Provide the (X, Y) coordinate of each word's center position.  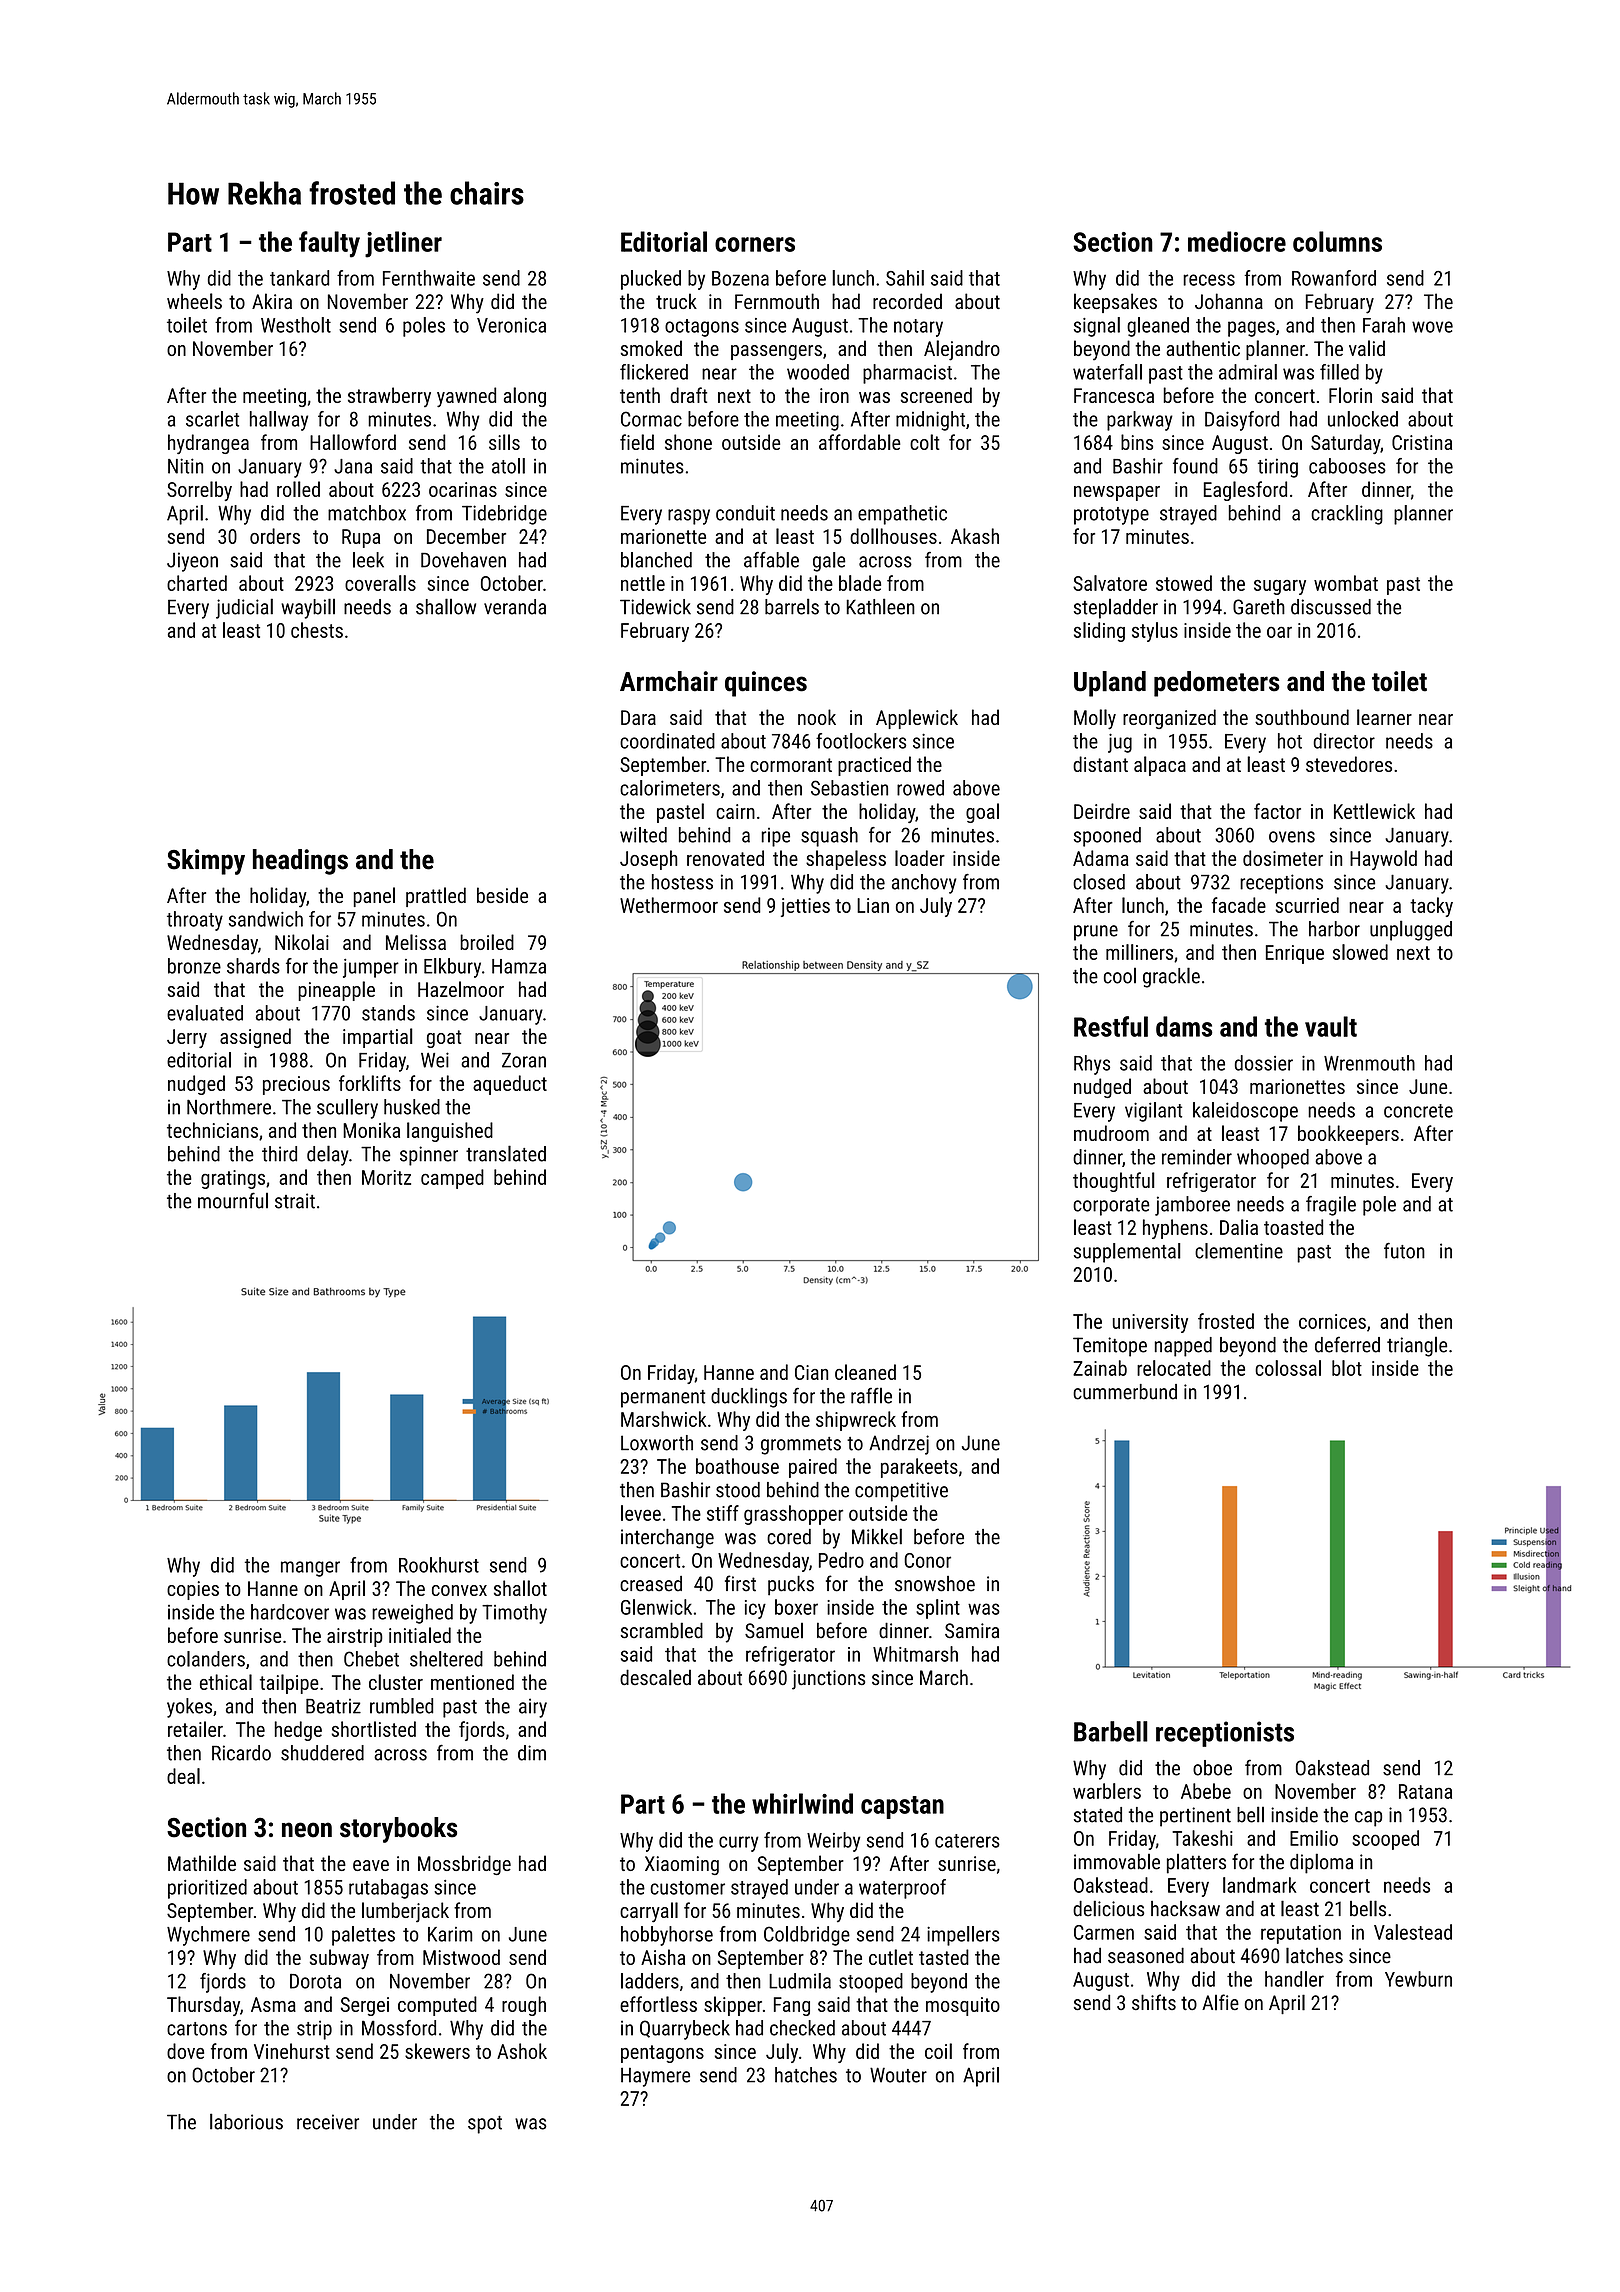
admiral (1248, 372)
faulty (329, 244)
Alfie (1220, 2002)
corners (755, 244)
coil (938, 2051)
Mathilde (202, 1863)
